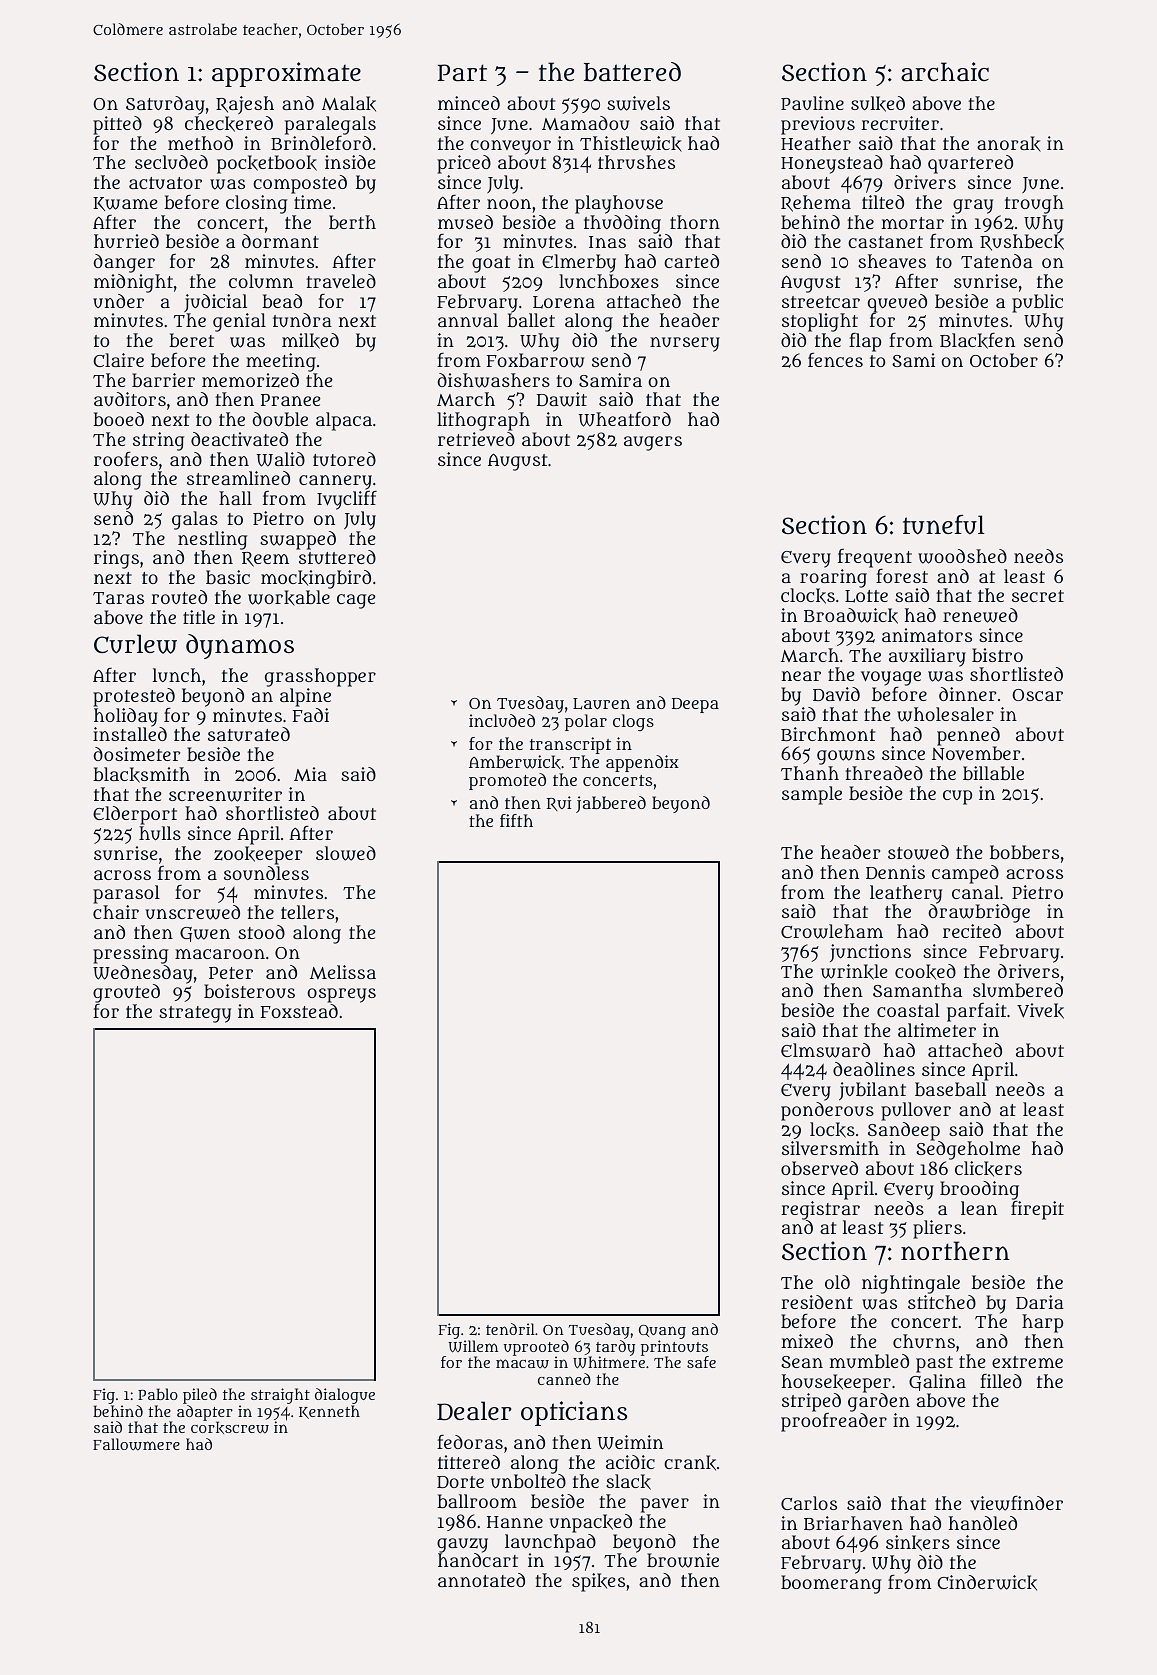 The height and width of the screenshot is (1675, 1157). I want to click on secret, so click(1038, 596).
